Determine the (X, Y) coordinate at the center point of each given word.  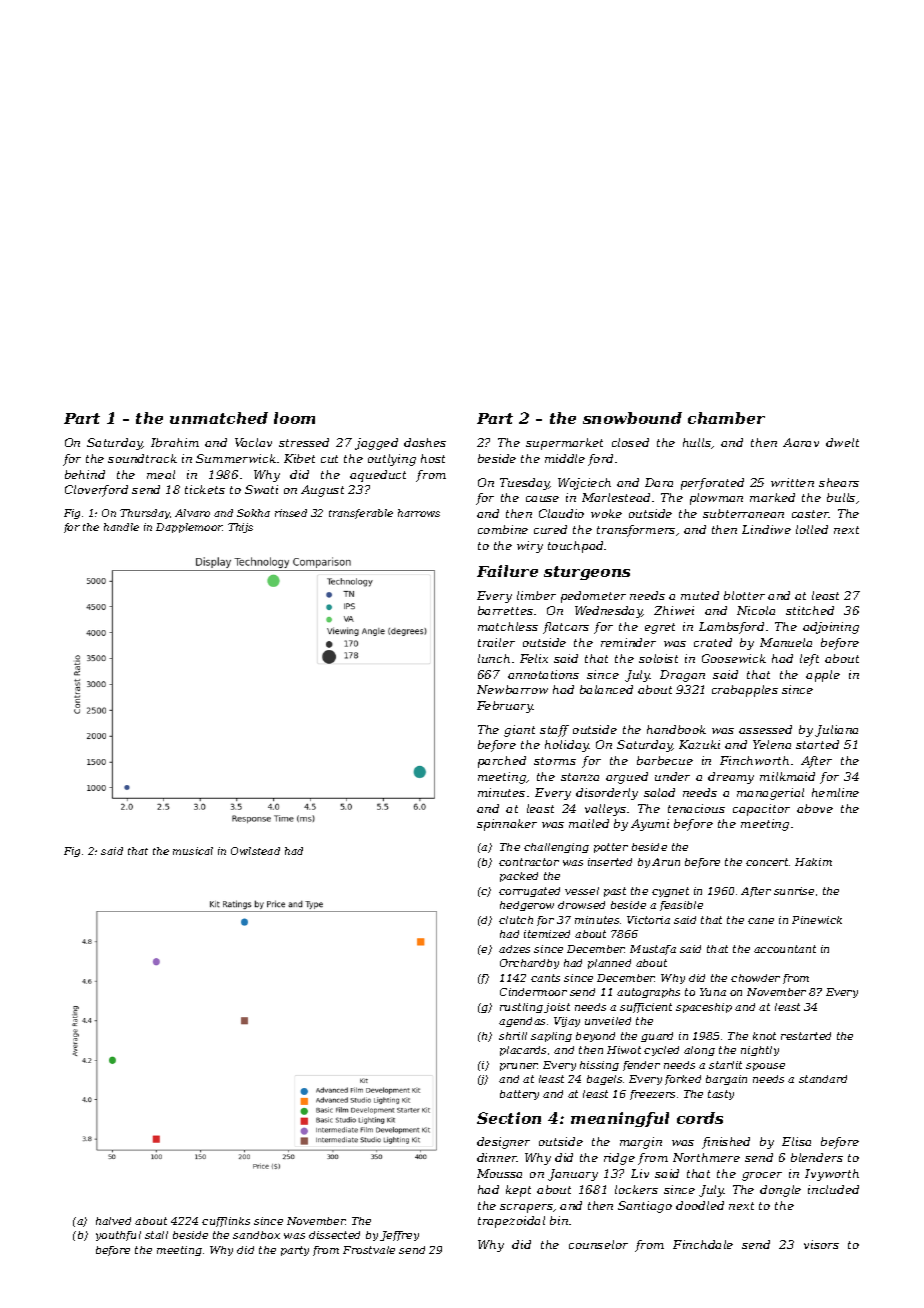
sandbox (256, 1235)
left (809, 660)
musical (193, 851)
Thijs (240, 528)
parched (502, 762)
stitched (810, 610)
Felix (534, 658)
